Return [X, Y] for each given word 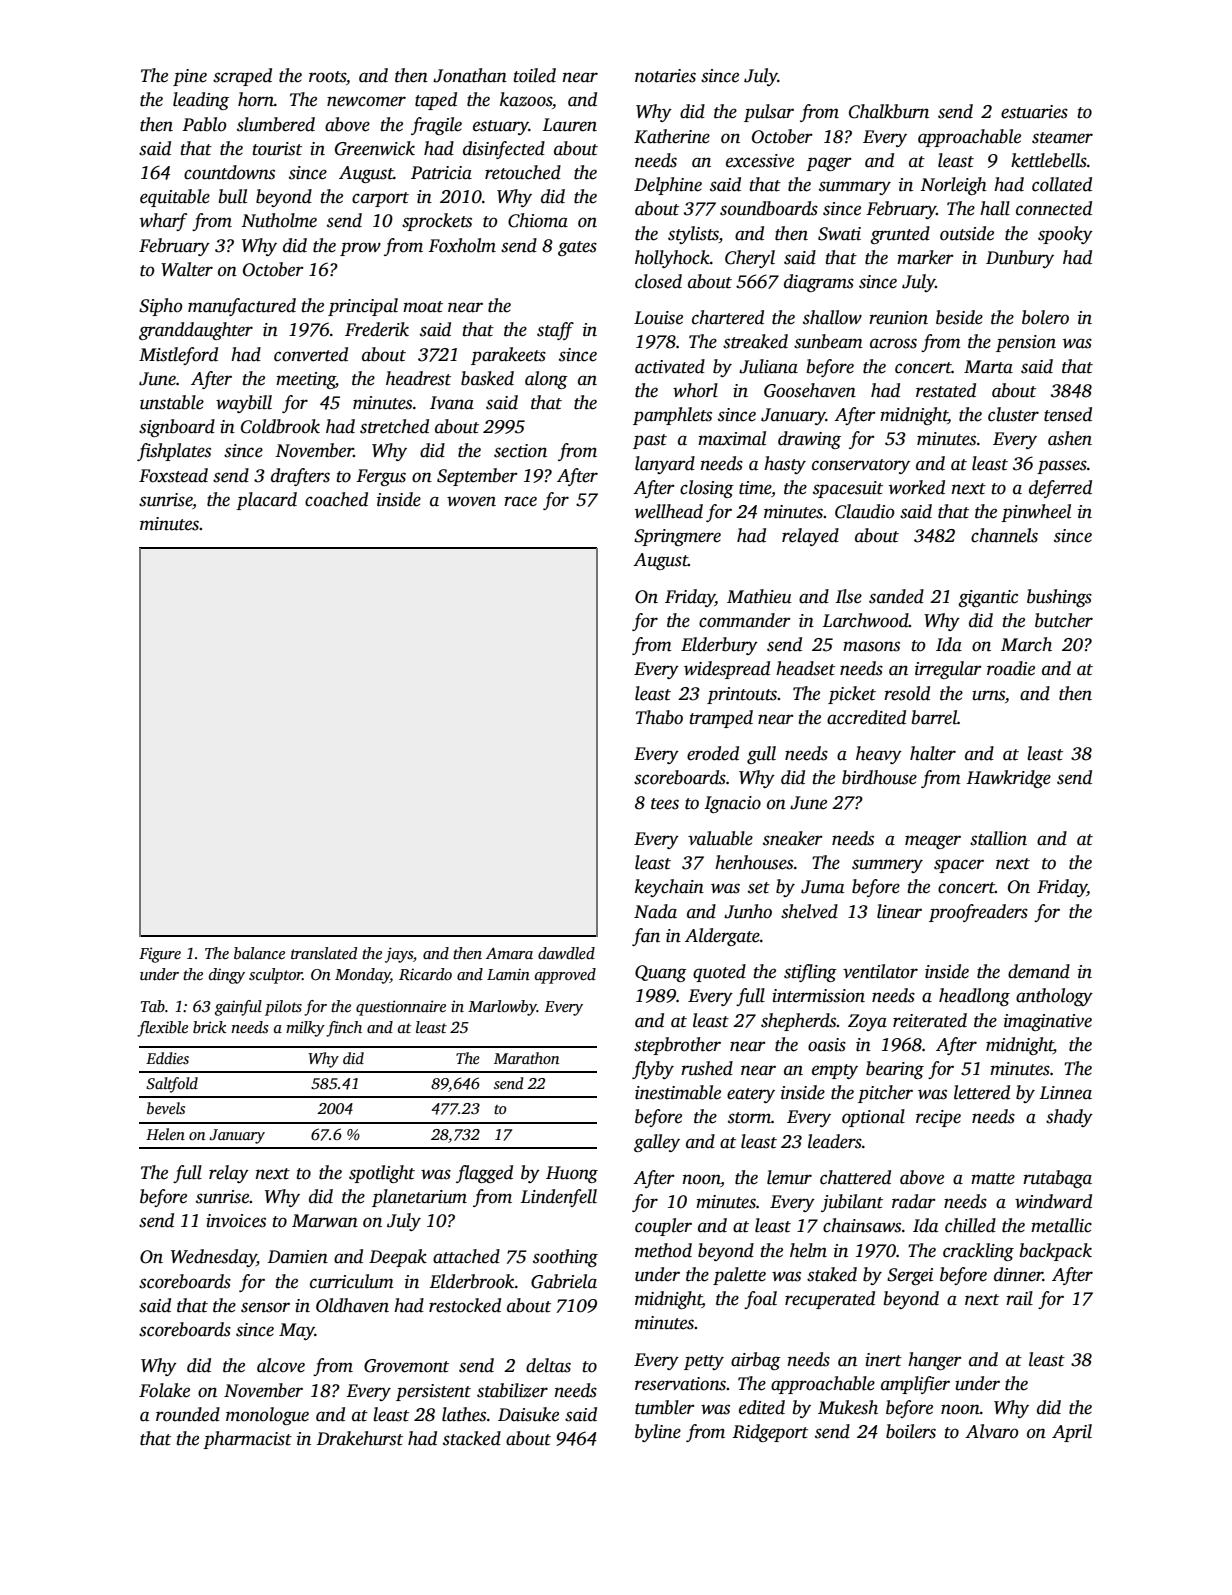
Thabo [659, 717]
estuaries [1034, 112]
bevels [166, 1108]
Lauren [569, 125]
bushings [1059, 598]
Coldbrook [280, 426]
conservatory [861, 466]
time [755, 488]
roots [327, 77]
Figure [160, 955]
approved [565, 976]
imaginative [1048, 1022]
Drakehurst [360, 1438]
